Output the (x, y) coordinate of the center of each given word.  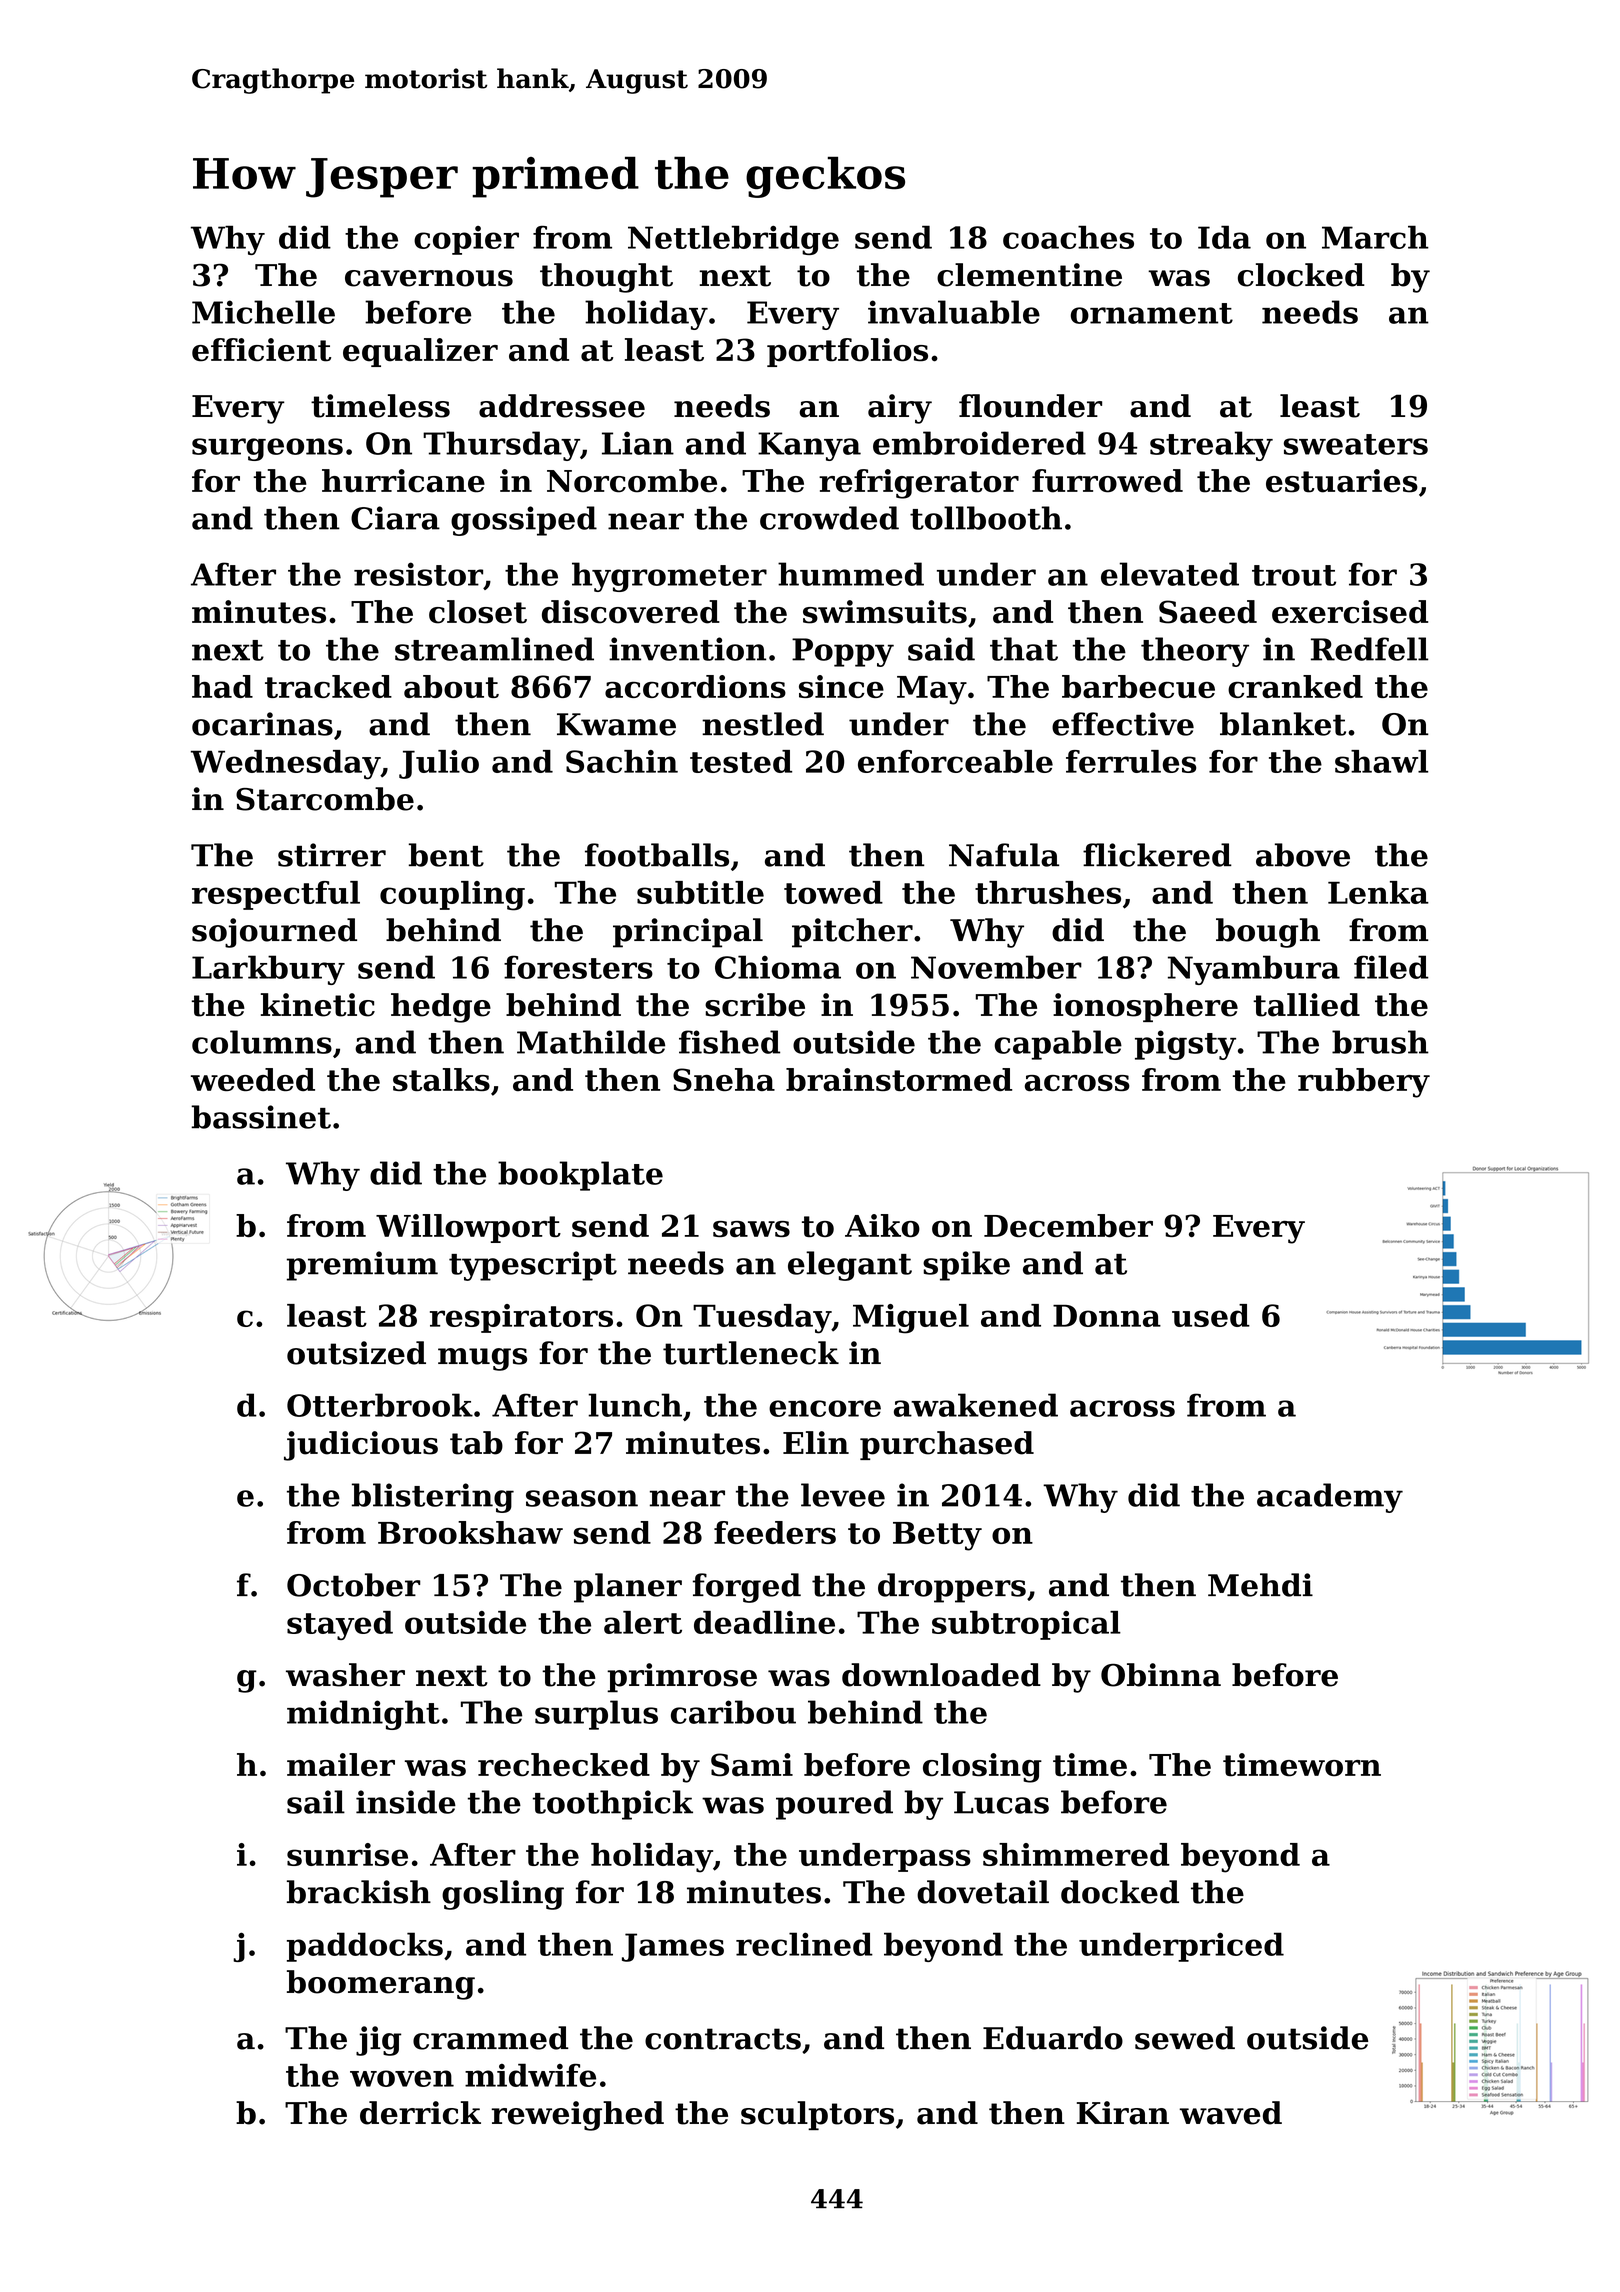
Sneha (724, 1079)
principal (688, 933)
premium (362, 1266)
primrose (682, 1677)
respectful (276, 895)
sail (316, 1802)
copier (466, 240)
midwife (530, 2075)
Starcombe (325, 799)
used (1211, 1315)
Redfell (1369, 649)
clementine (1029, 275)
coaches (1068, 237)
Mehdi (1260, 1585)
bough (1268, 933)
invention (687, 649)
